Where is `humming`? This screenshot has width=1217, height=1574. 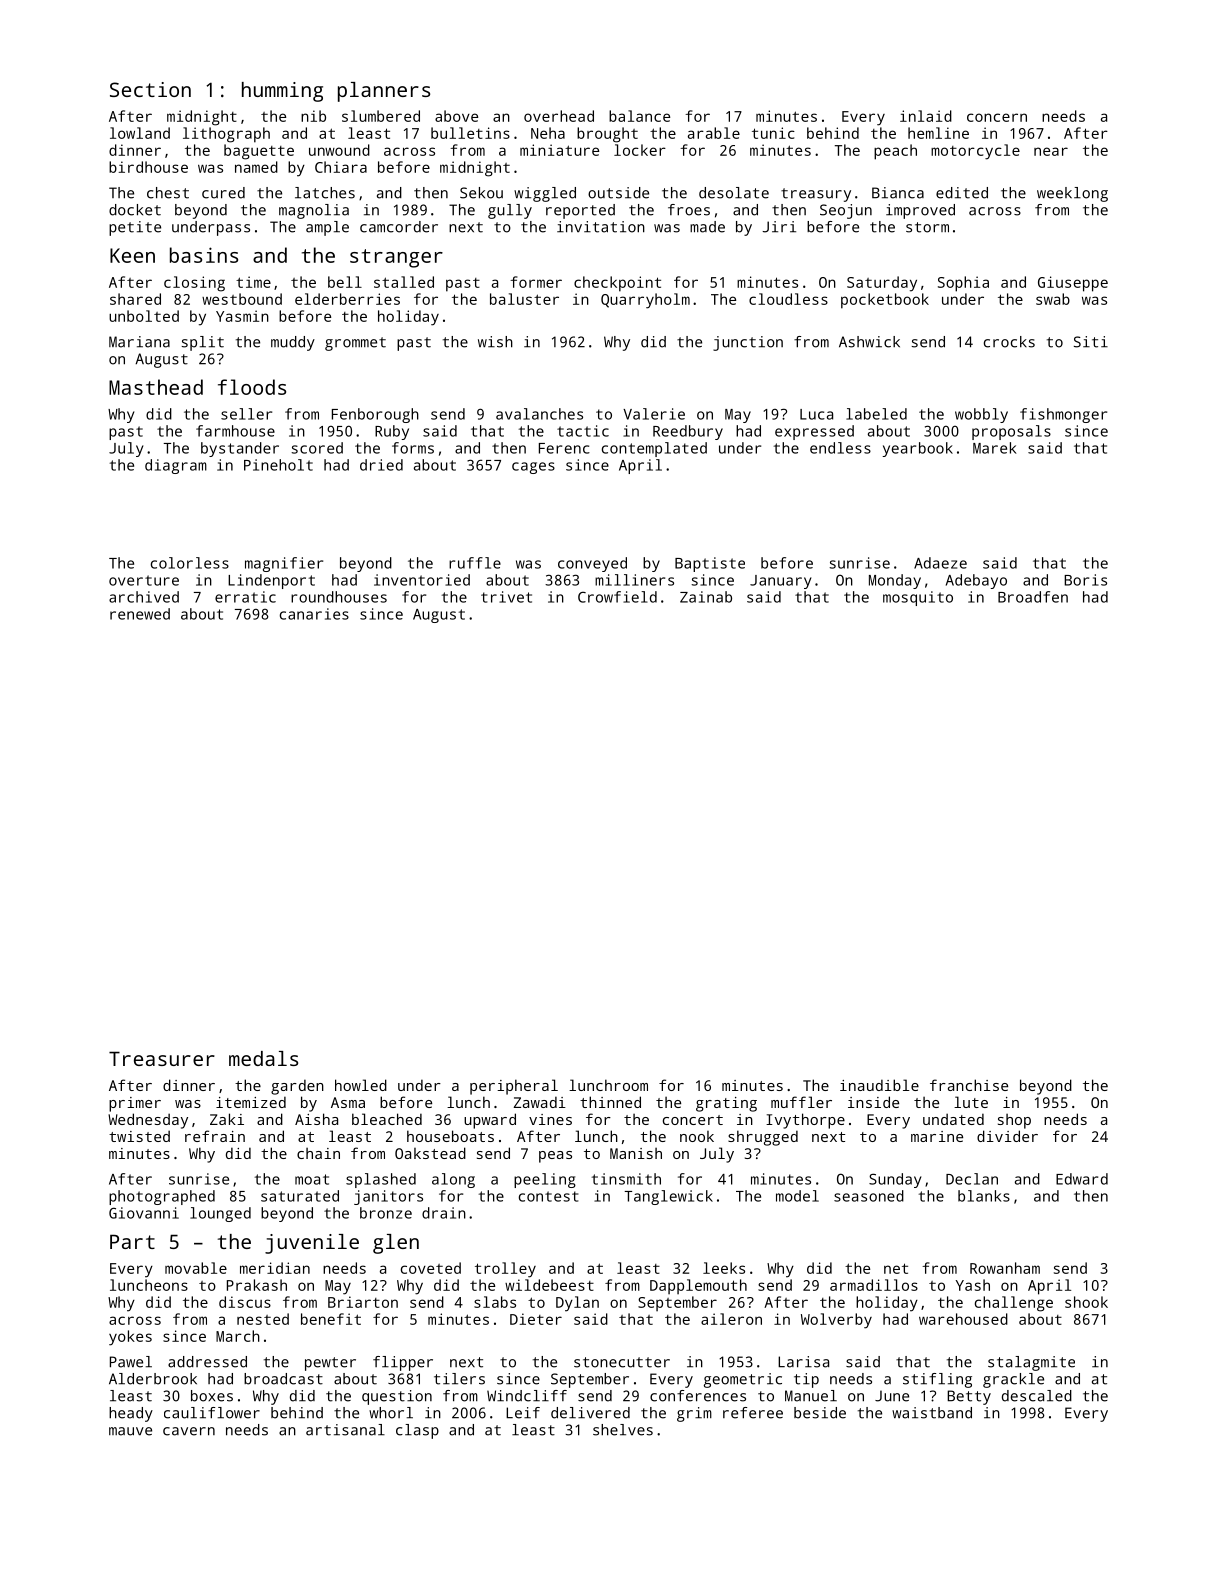 humming is located at coordinates (282, 92).
